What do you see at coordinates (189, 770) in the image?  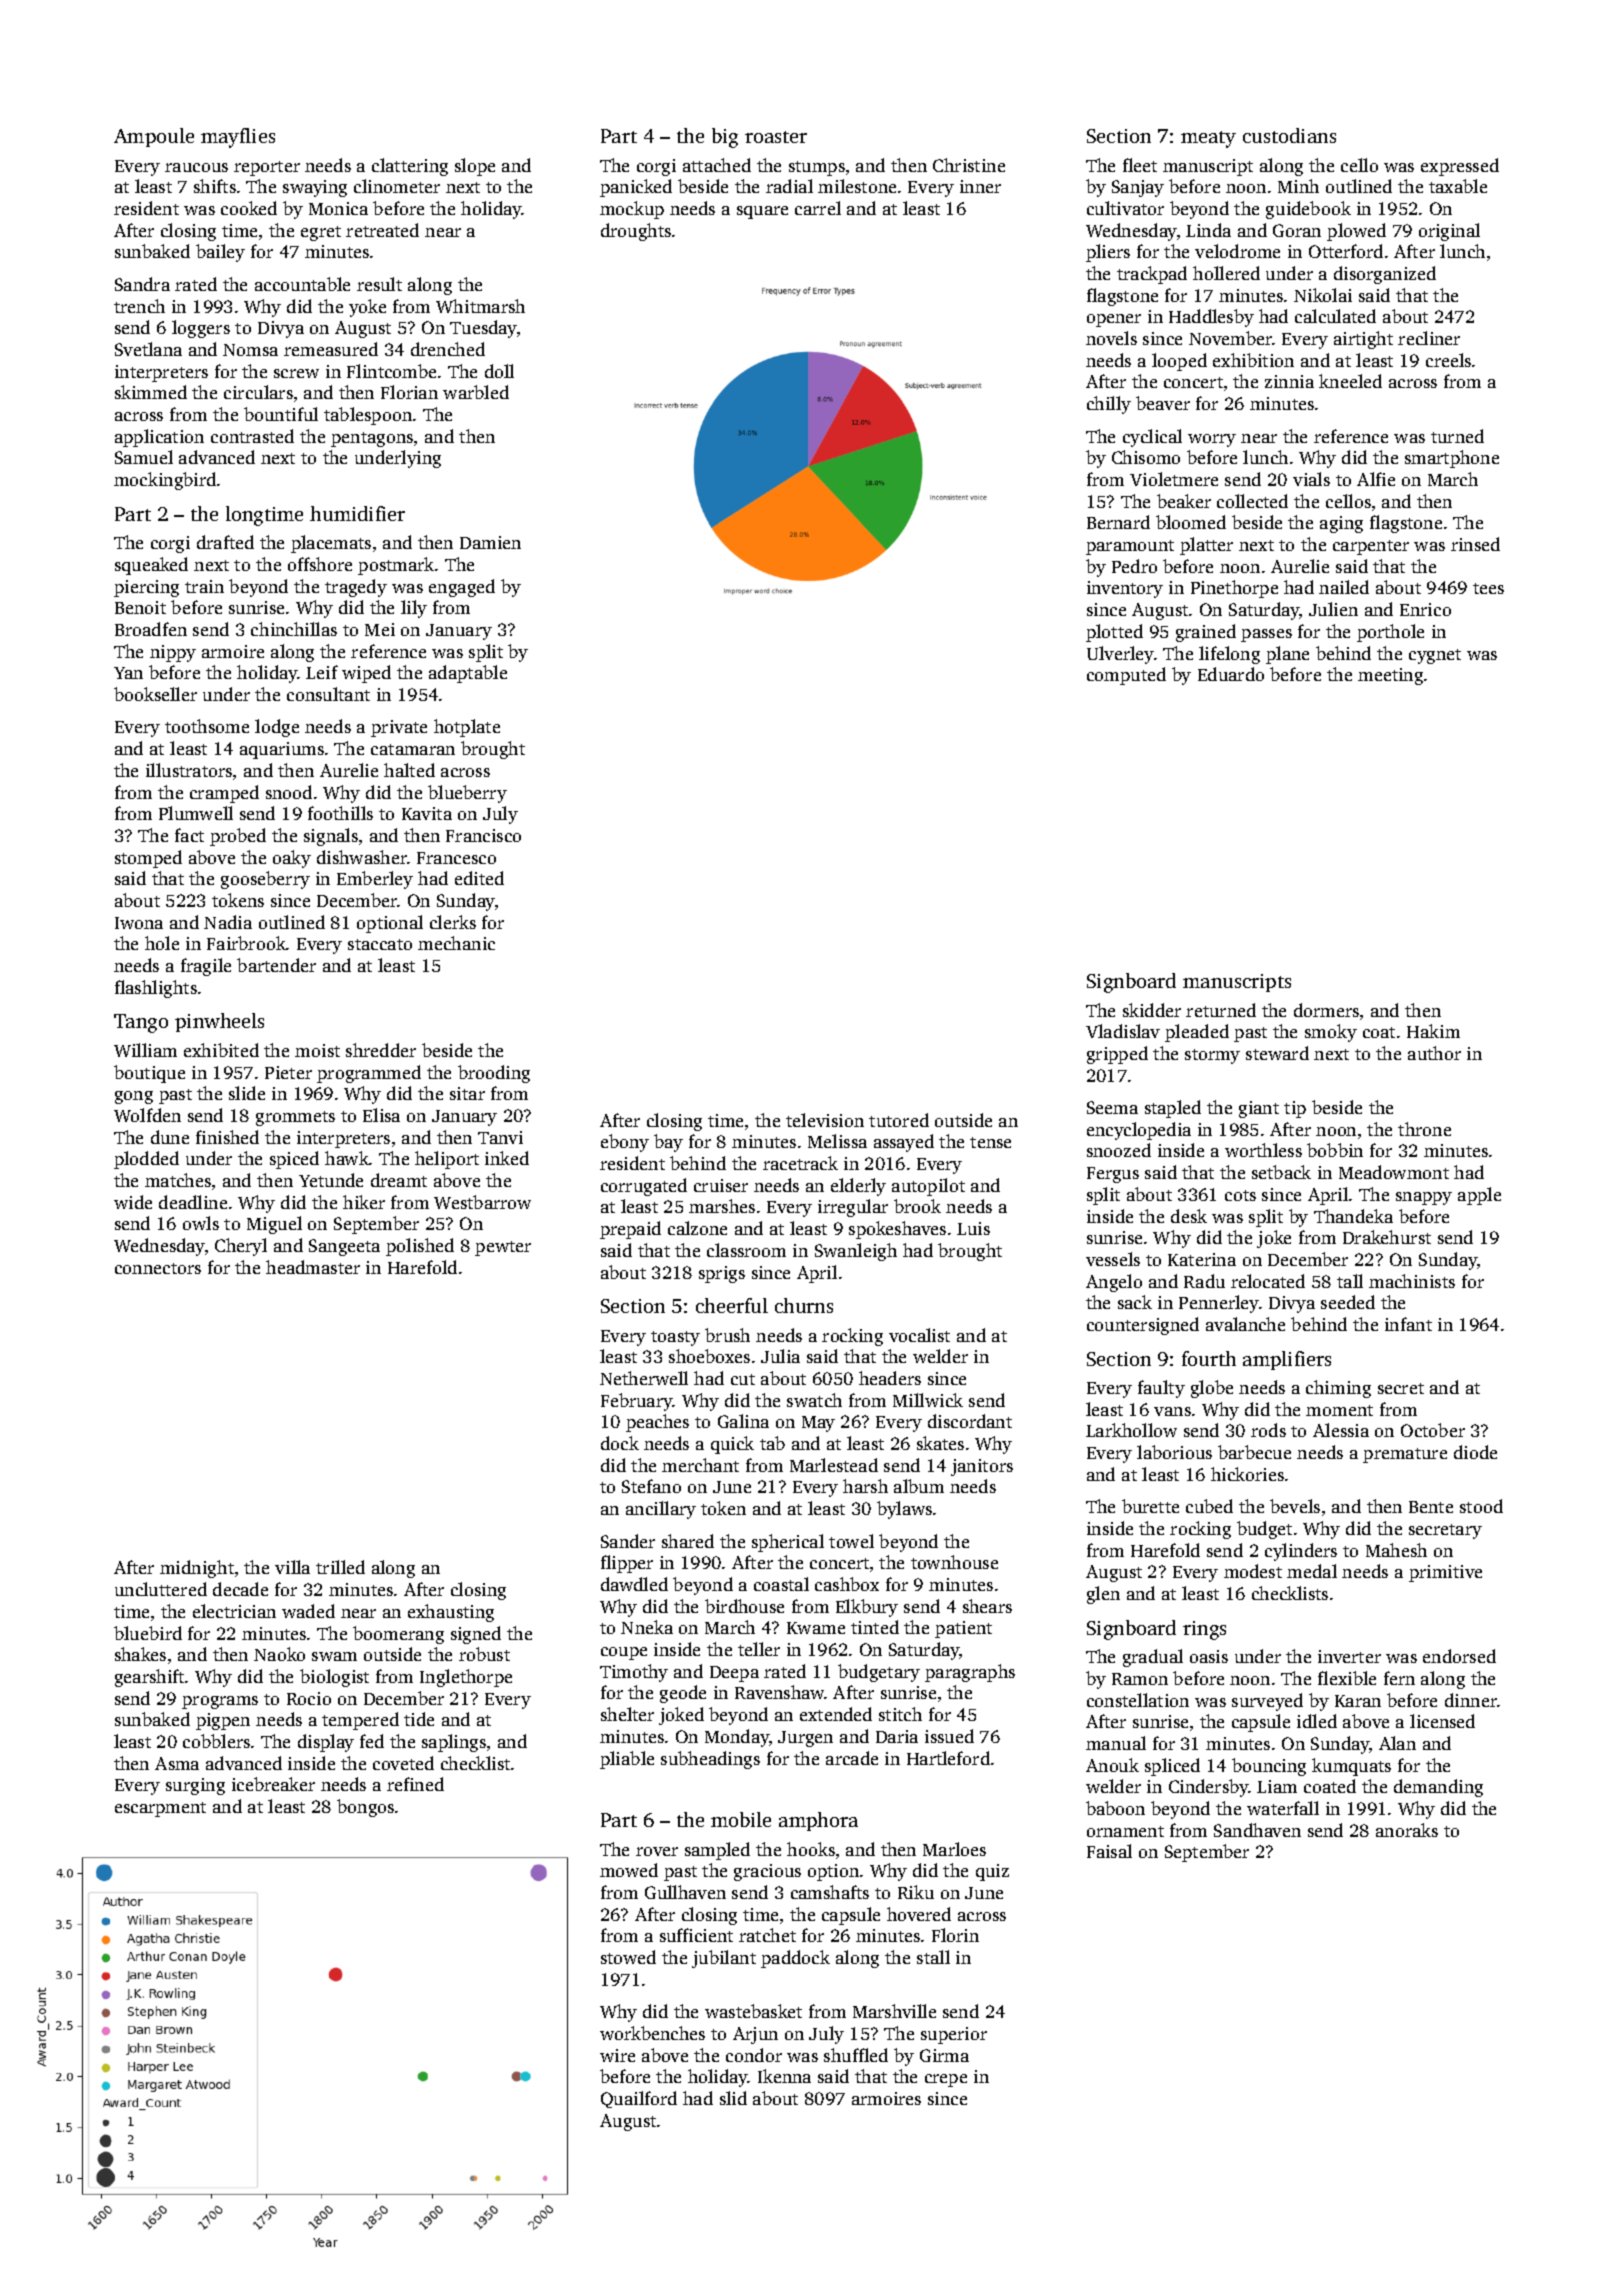 I see `illustrators` at bounding box center [189, 770].
